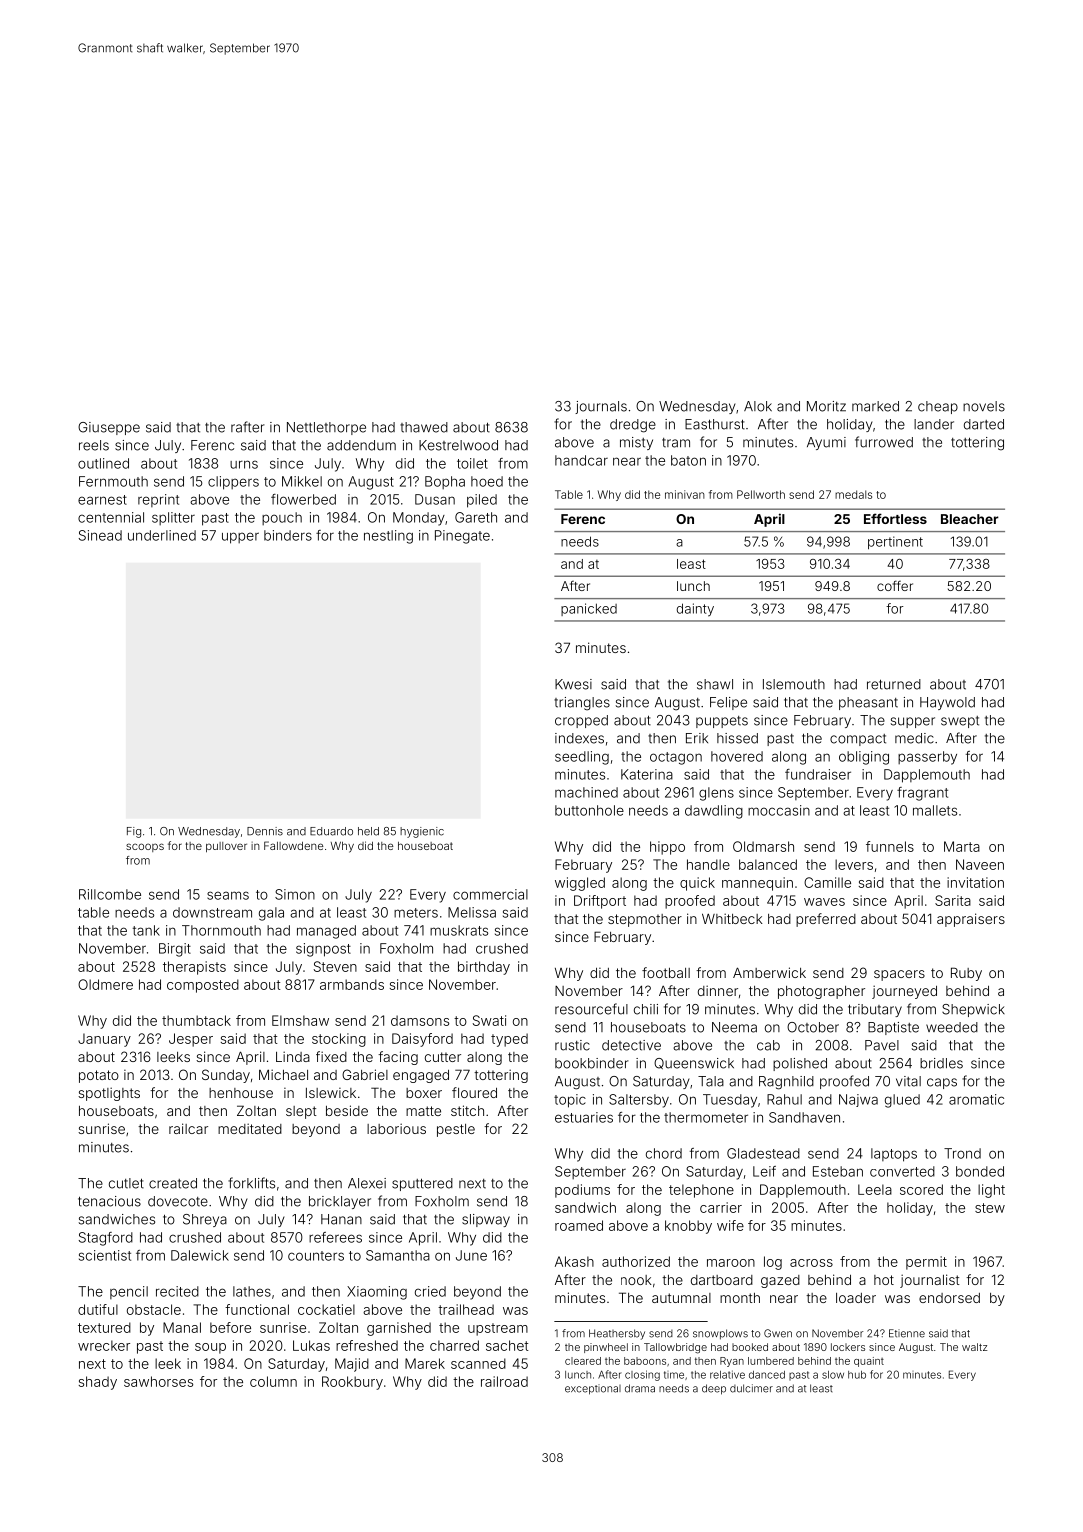 This screenshot has width=1083, height=1532. What do you see at coordinates (949, 1298) in the screenshot?
I see `endorsed` at bounding box center [949, 1298].
